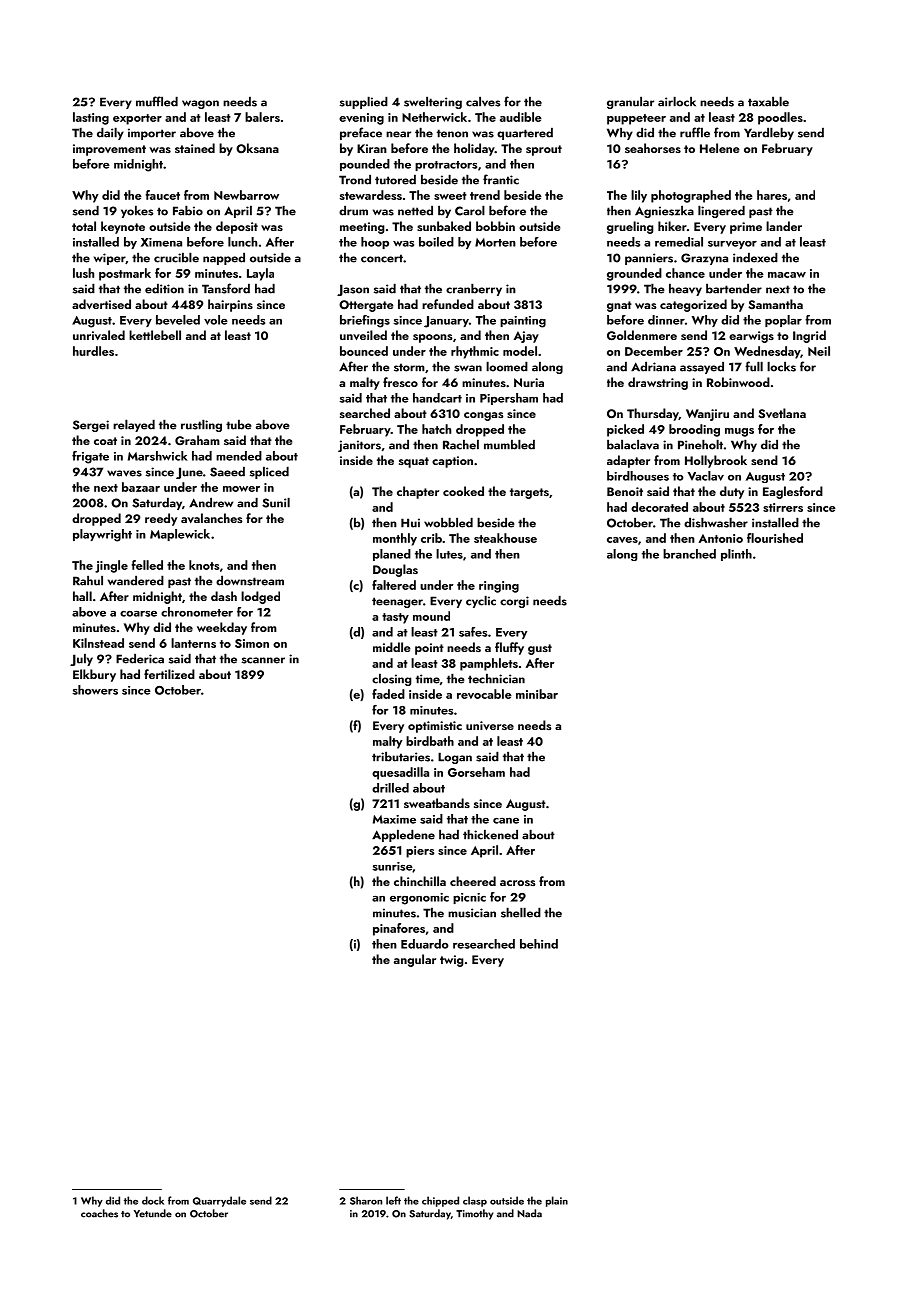 The width and height of the screenshot is (908, 1316). I want to click on calves, so click(483, 101).
